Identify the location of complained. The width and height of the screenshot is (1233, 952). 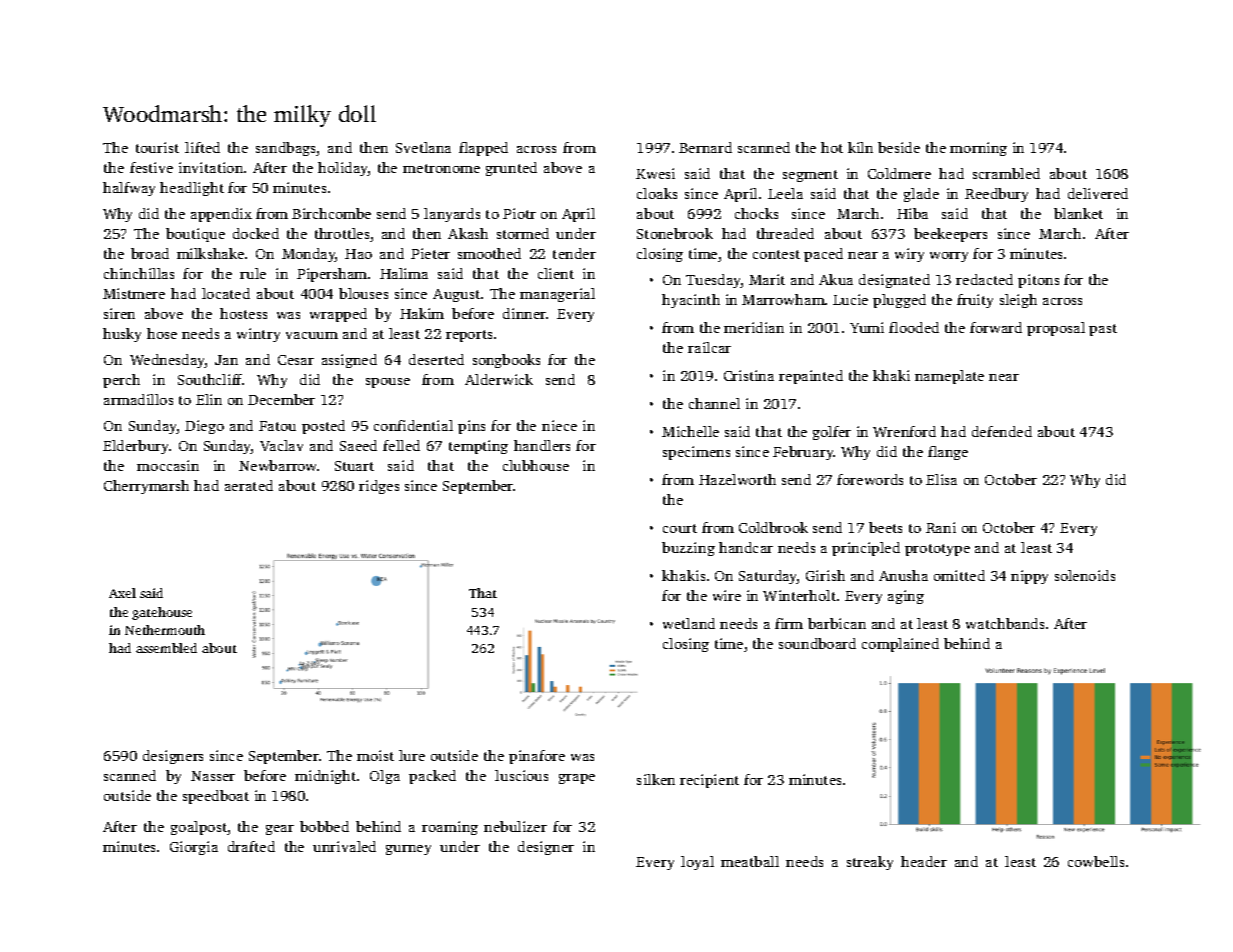
(900, 645).
